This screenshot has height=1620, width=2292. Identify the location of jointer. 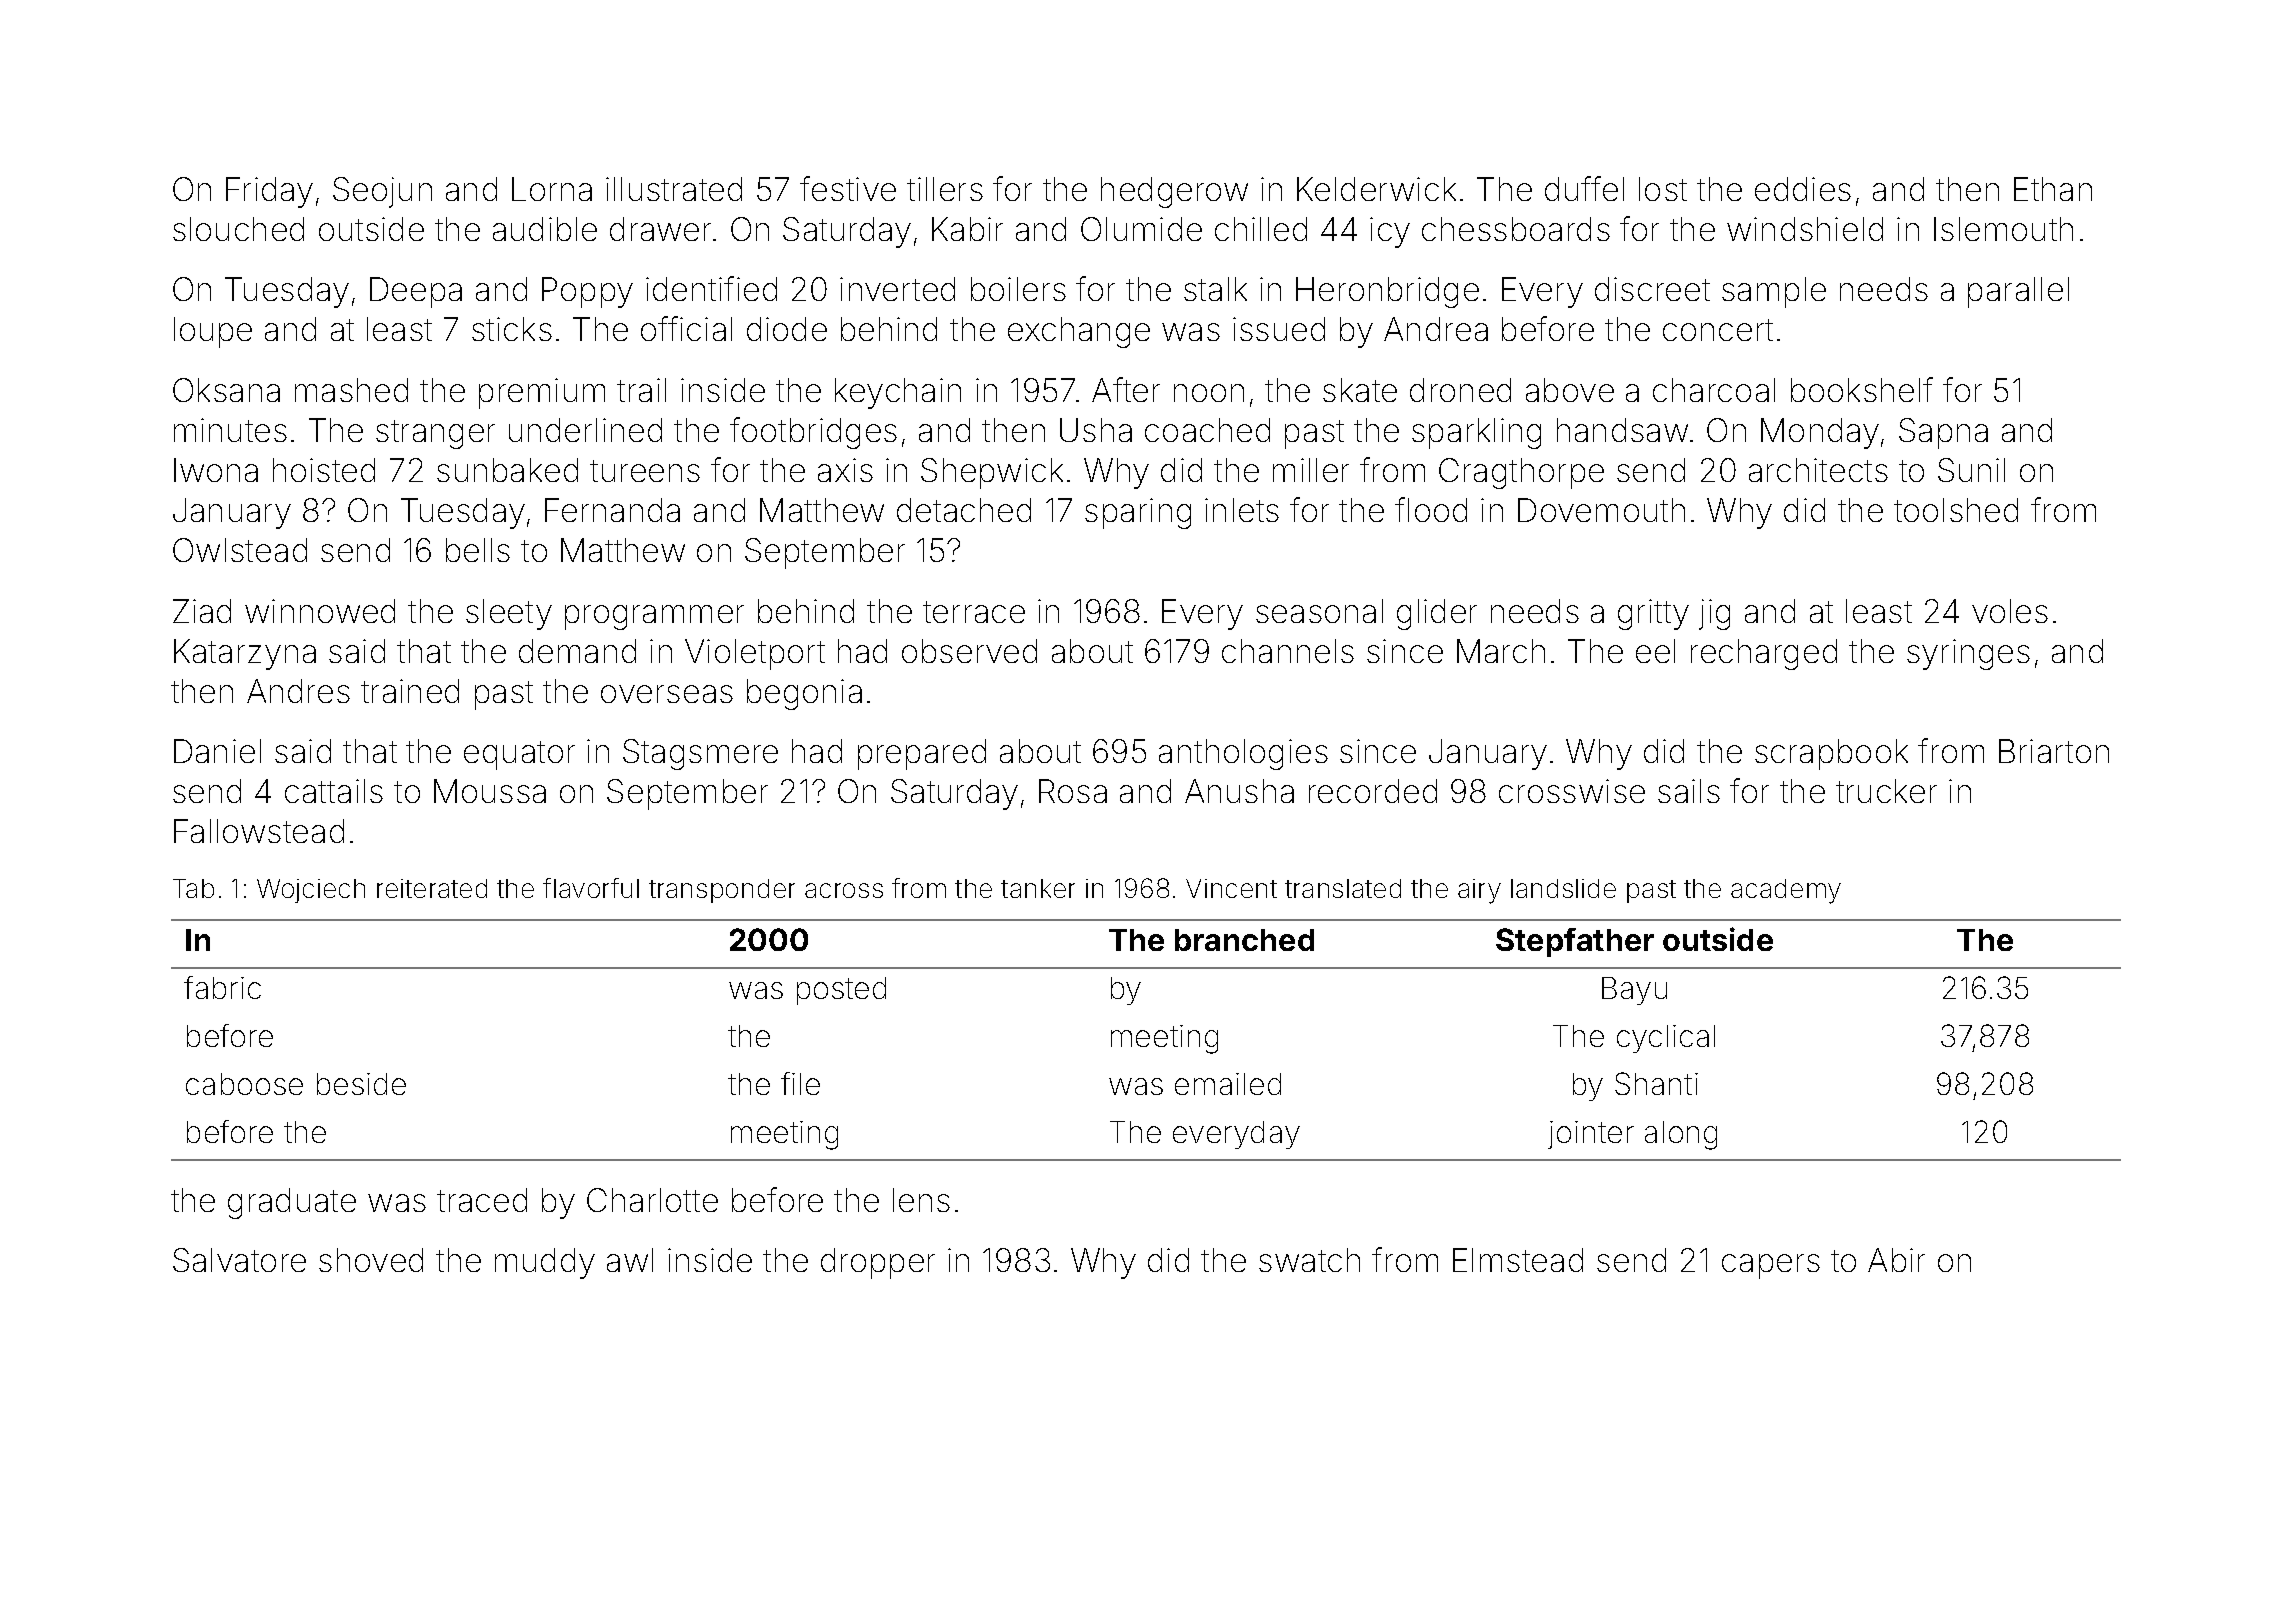
(1591, 1135).
